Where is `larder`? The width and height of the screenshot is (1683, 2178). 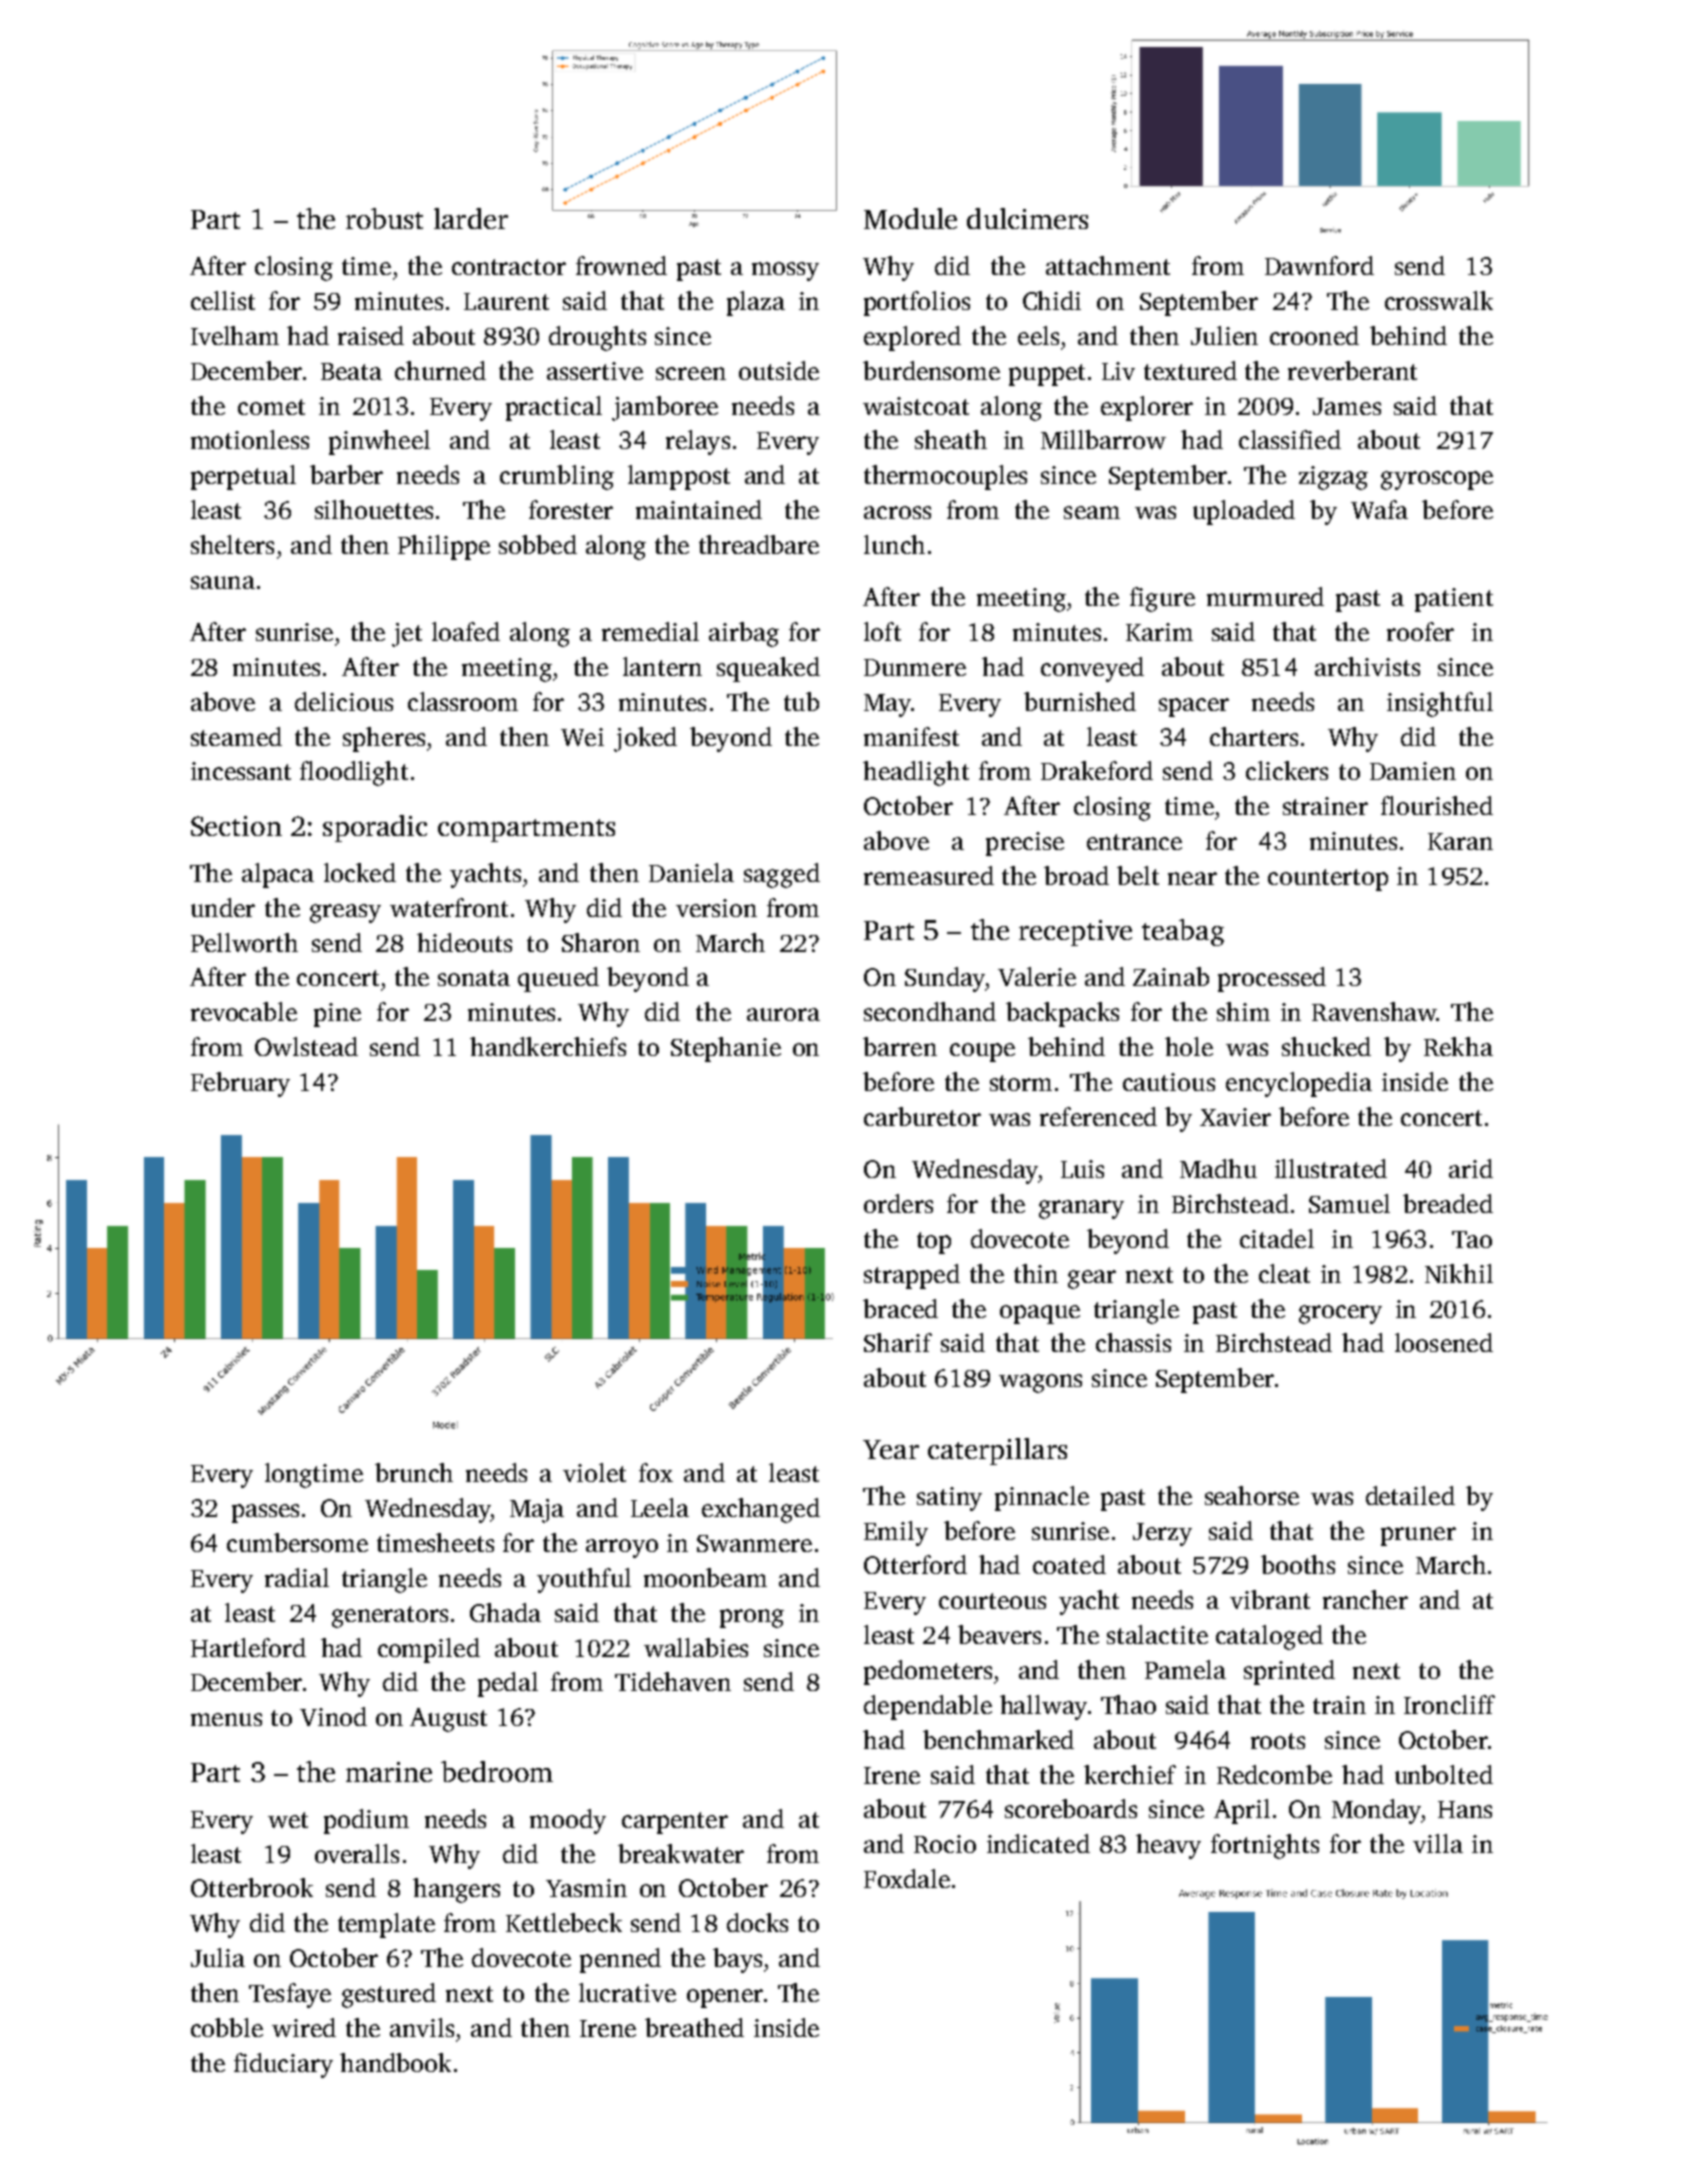 larder is located at coordinates (471, 218).
